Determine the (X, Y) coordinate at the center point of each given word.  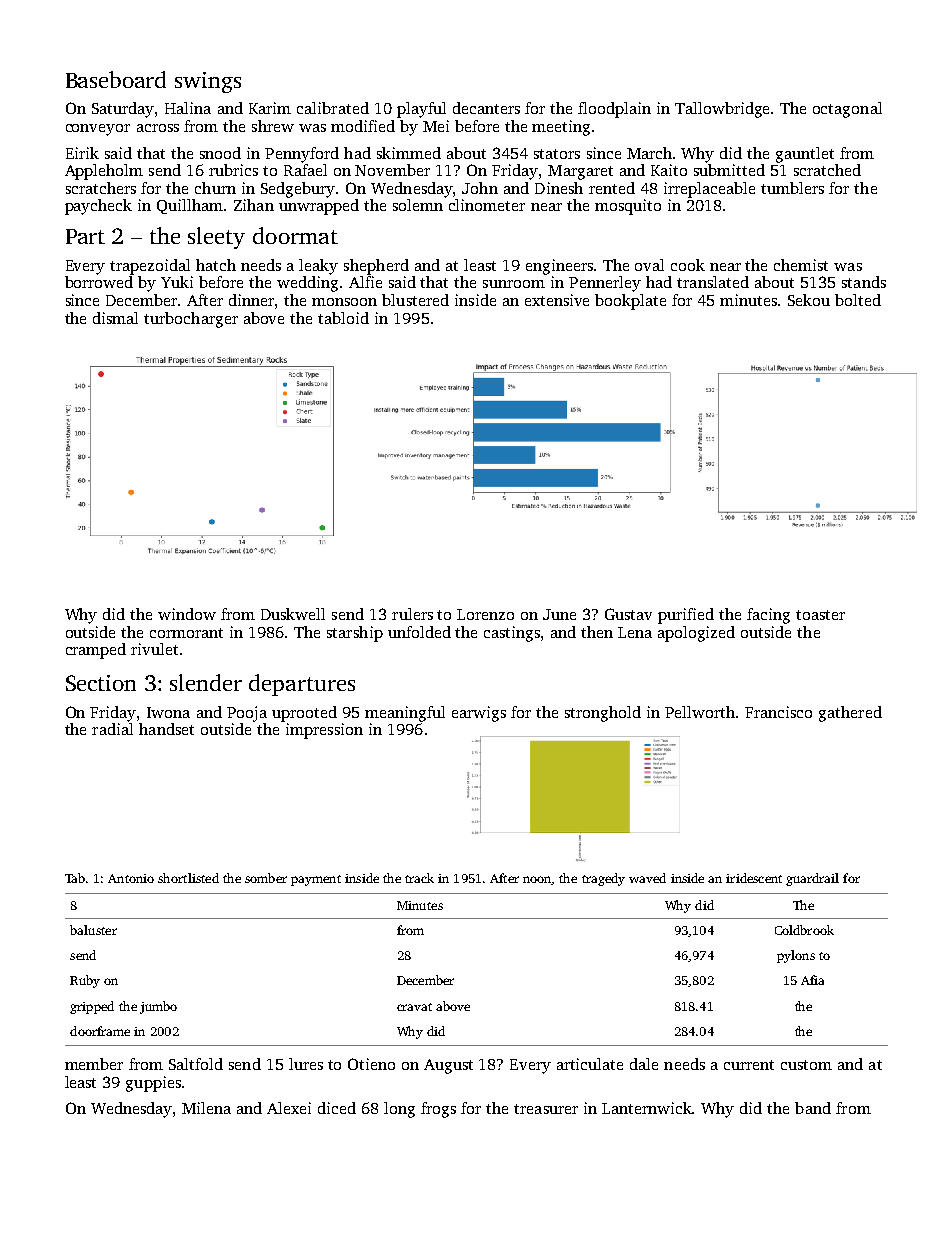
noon (537, 880)
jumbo (158, 1007)
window (187, 614)
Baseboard (116, 79)
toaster (820, 615)
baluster (93, 930)
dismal (115, 318)
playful (421, 110)
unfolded (419, 632)
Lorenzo (485, 614)
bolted (858, 300)
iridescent (754, 878)
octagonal (847, 110)
